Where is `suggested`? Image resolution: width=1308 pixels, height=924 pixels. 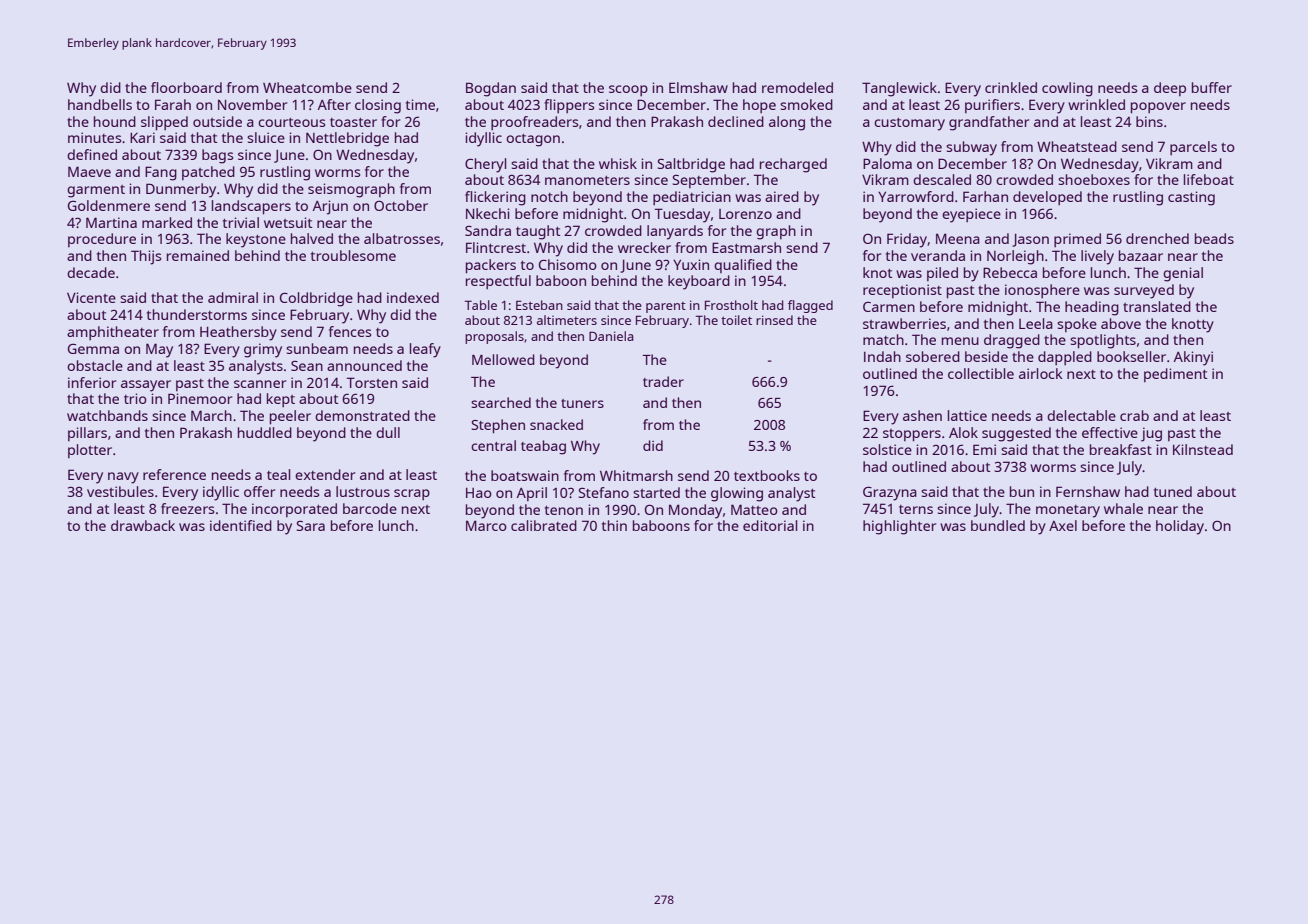
suggested is located at coordinates (1016, 434).
